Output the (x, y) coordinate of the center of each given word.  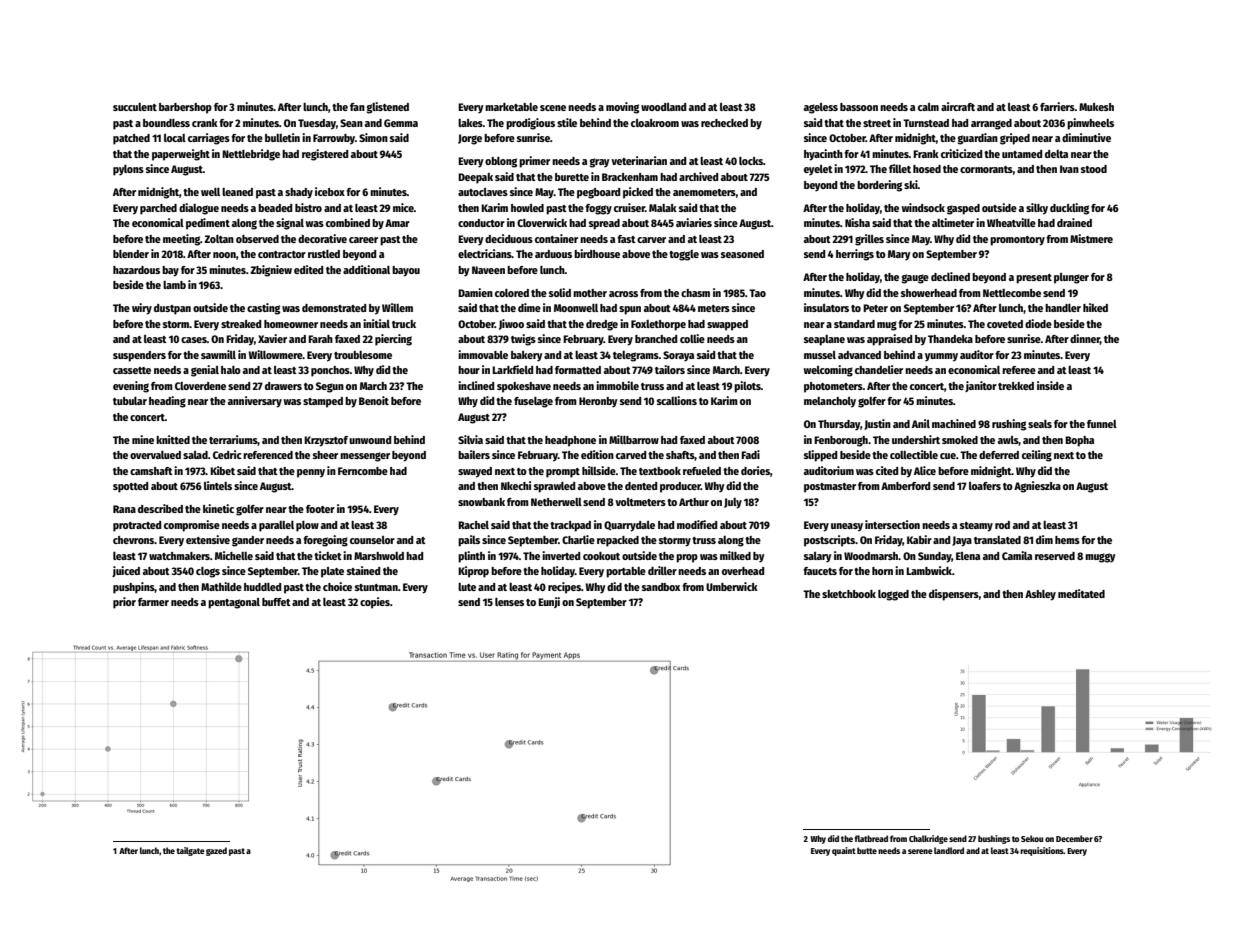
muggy (1100, 558)
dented (641, 486)
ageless (821, 108)
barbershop (185, 108)
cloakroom (655, 123)
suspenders (139, 356)
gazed (216, 851)
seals (1040, 424)
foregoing (325, 541)
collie (692, 338)
